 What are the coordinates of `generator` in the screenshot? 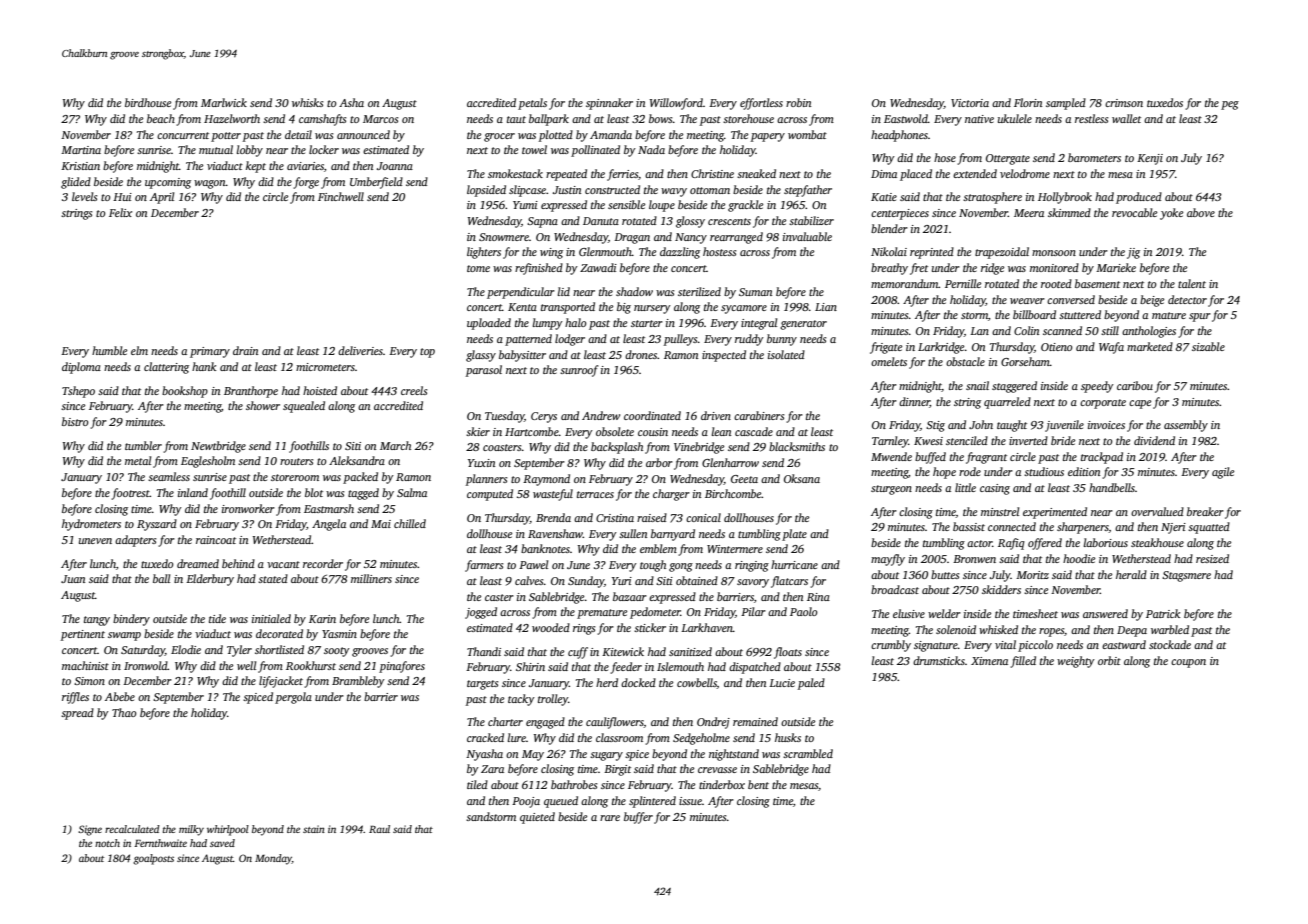 It's located at (803, 325).
